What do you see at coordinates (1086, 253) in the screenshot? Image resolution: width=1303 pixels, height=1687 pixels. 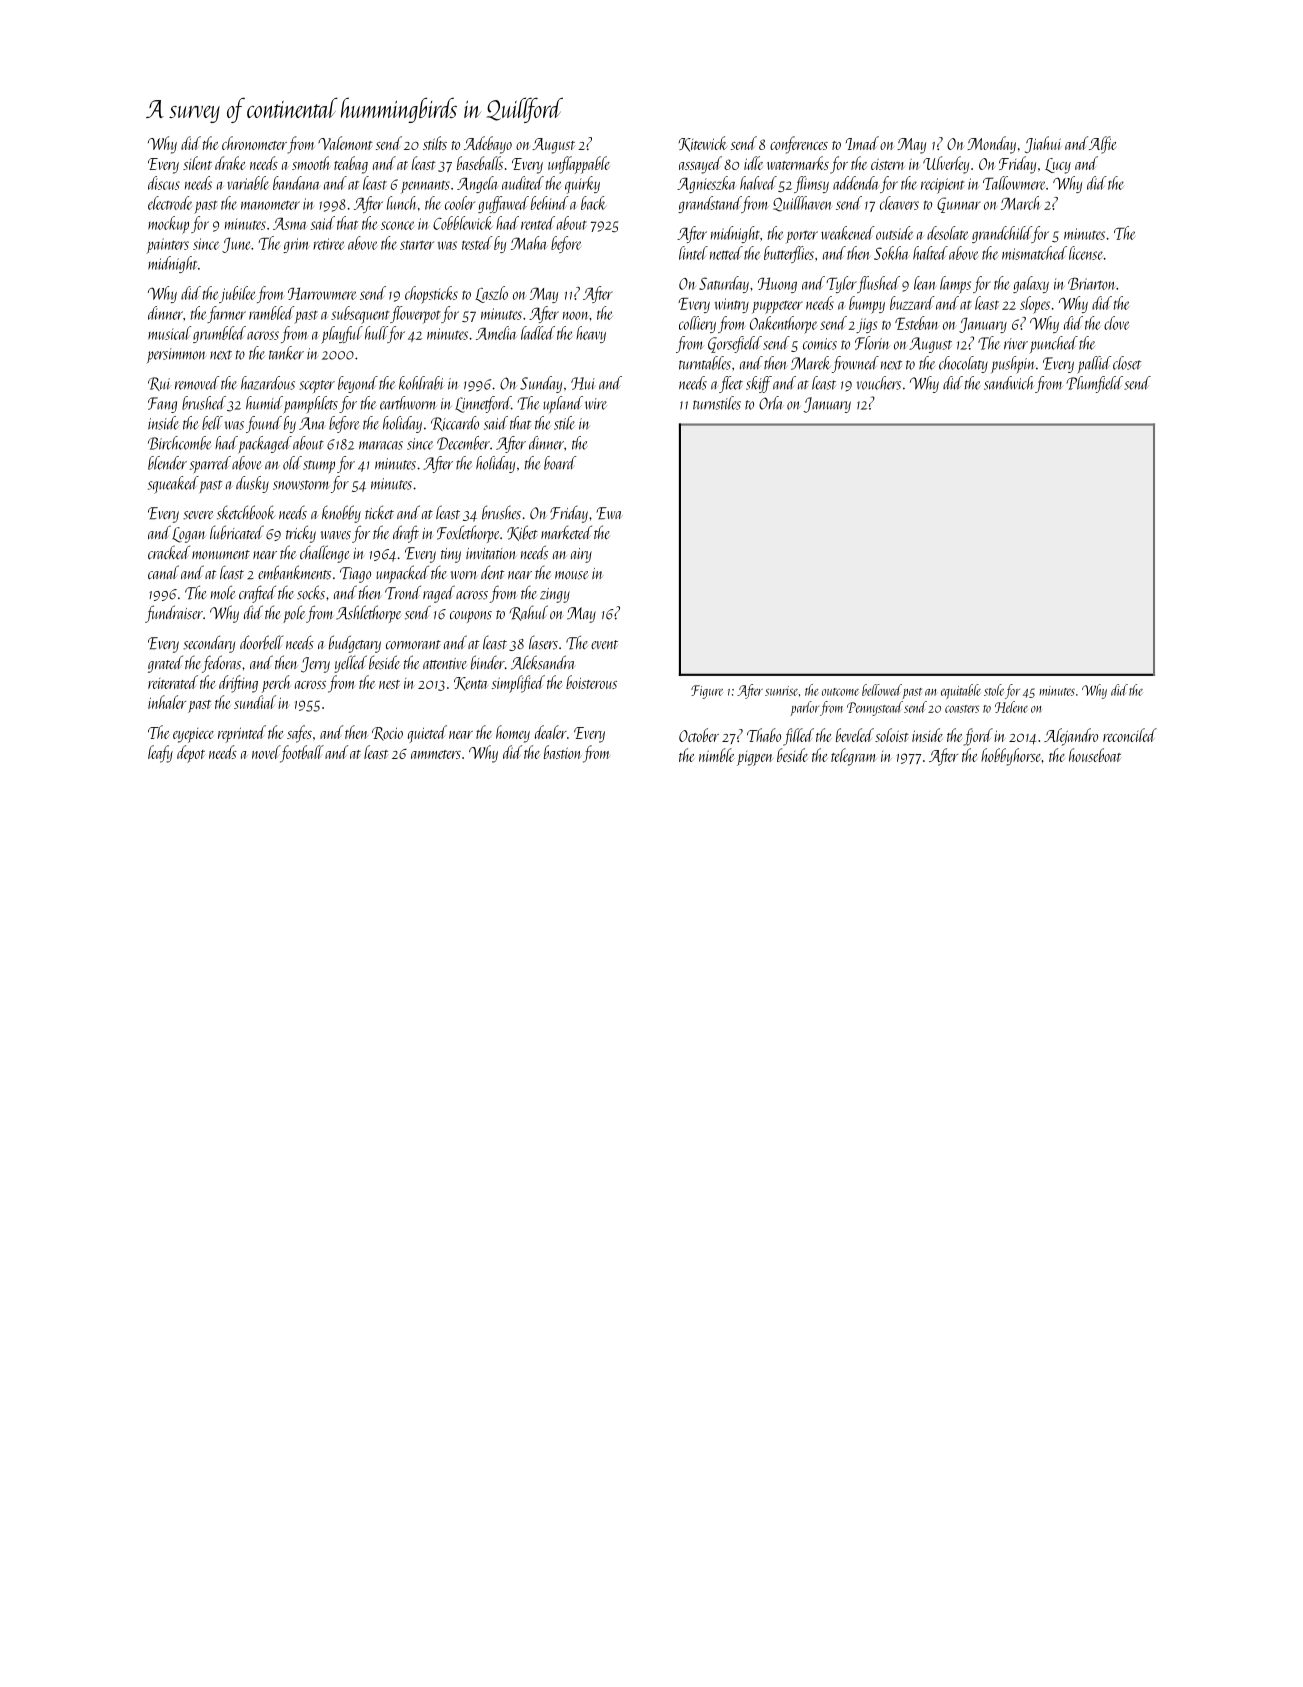 I see `license` at bounding box center [1086, 253].
